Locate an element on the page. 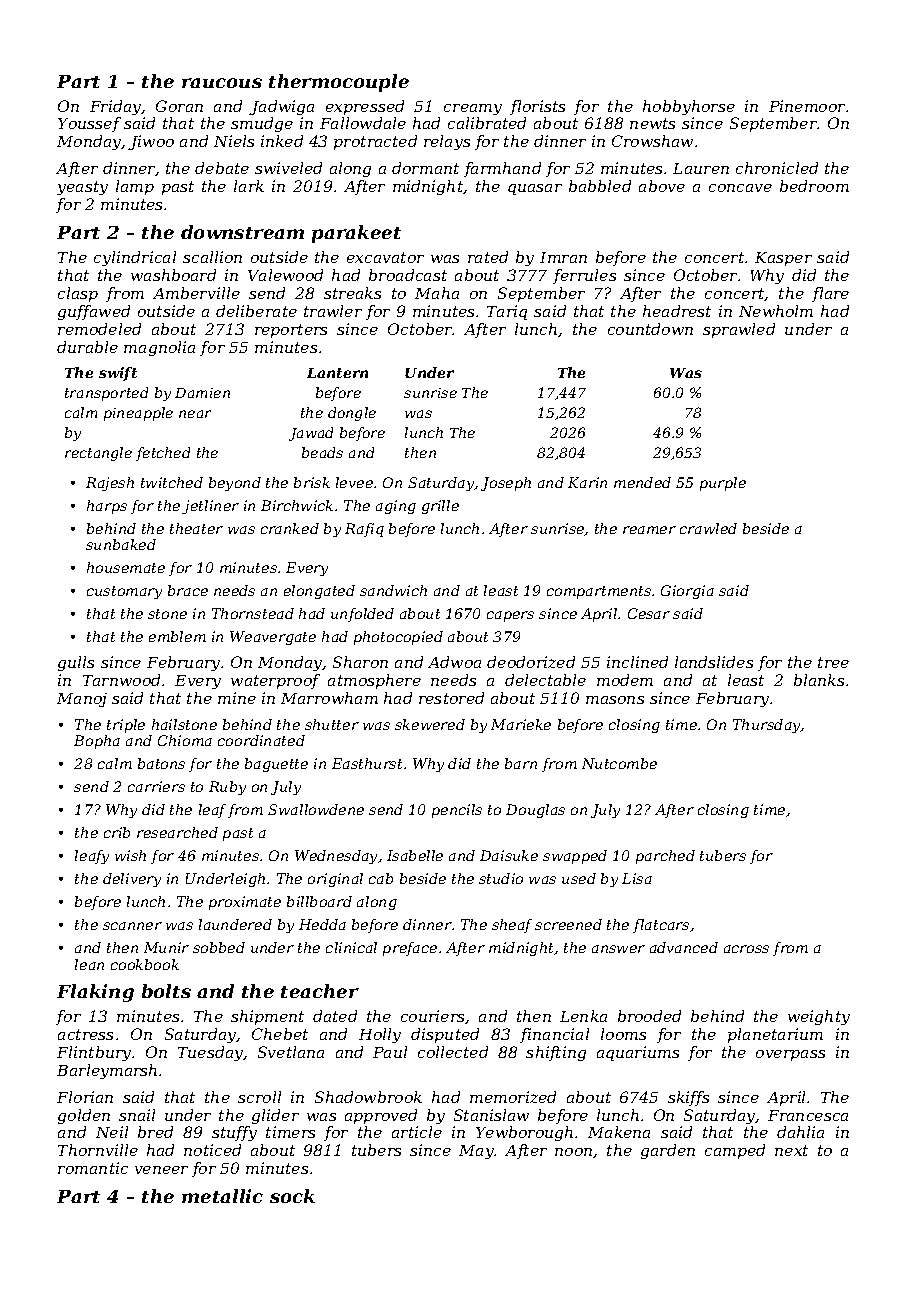  romantic is located at coordinates (93, 1168).
